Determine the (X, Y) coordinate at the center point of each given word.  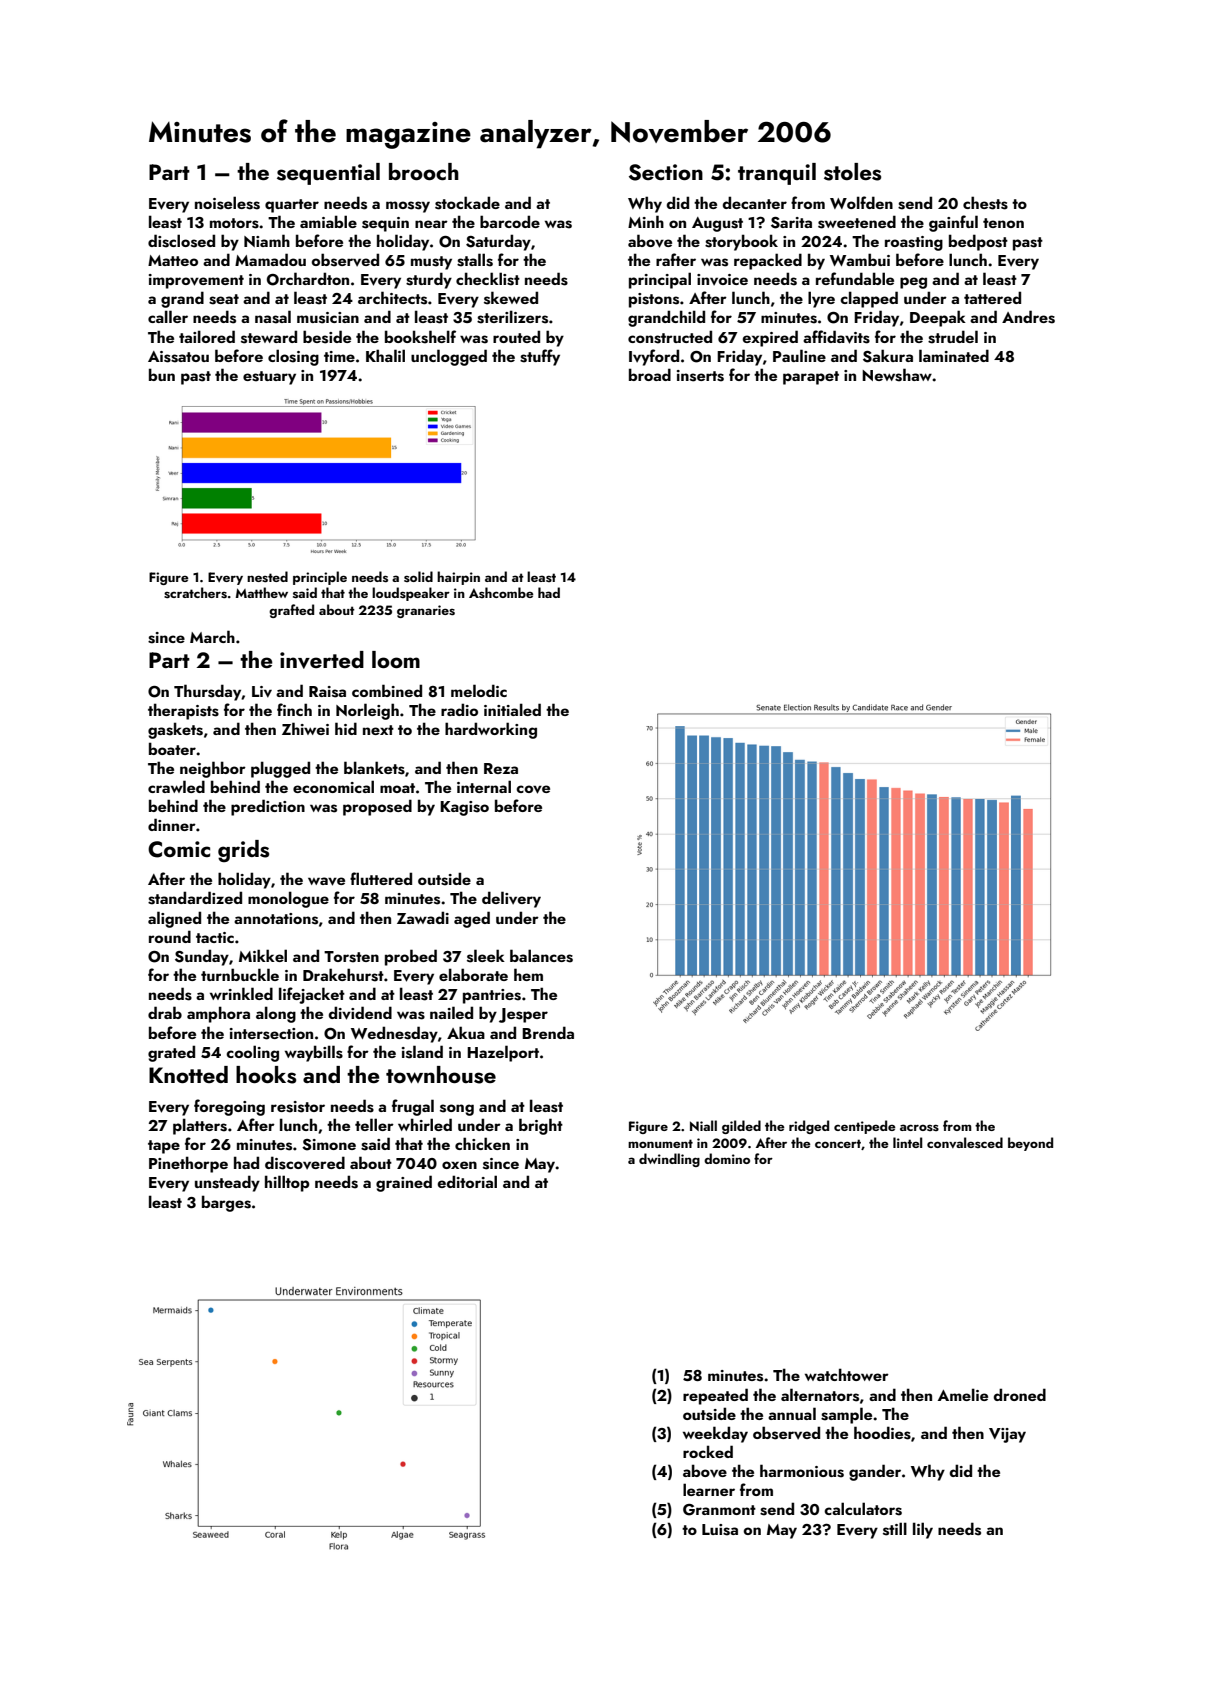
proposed (377, 807)
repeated (715, 1396)
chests (985, 203)
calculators (863, 1509)
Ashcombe (501, 592)
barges (226, 1203)
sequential (328, 174)
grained (404, 1183)
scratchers (195, 593)
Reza (501, 768)
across (919, 1127)
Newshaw (897, 375)
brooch (424, 171)
